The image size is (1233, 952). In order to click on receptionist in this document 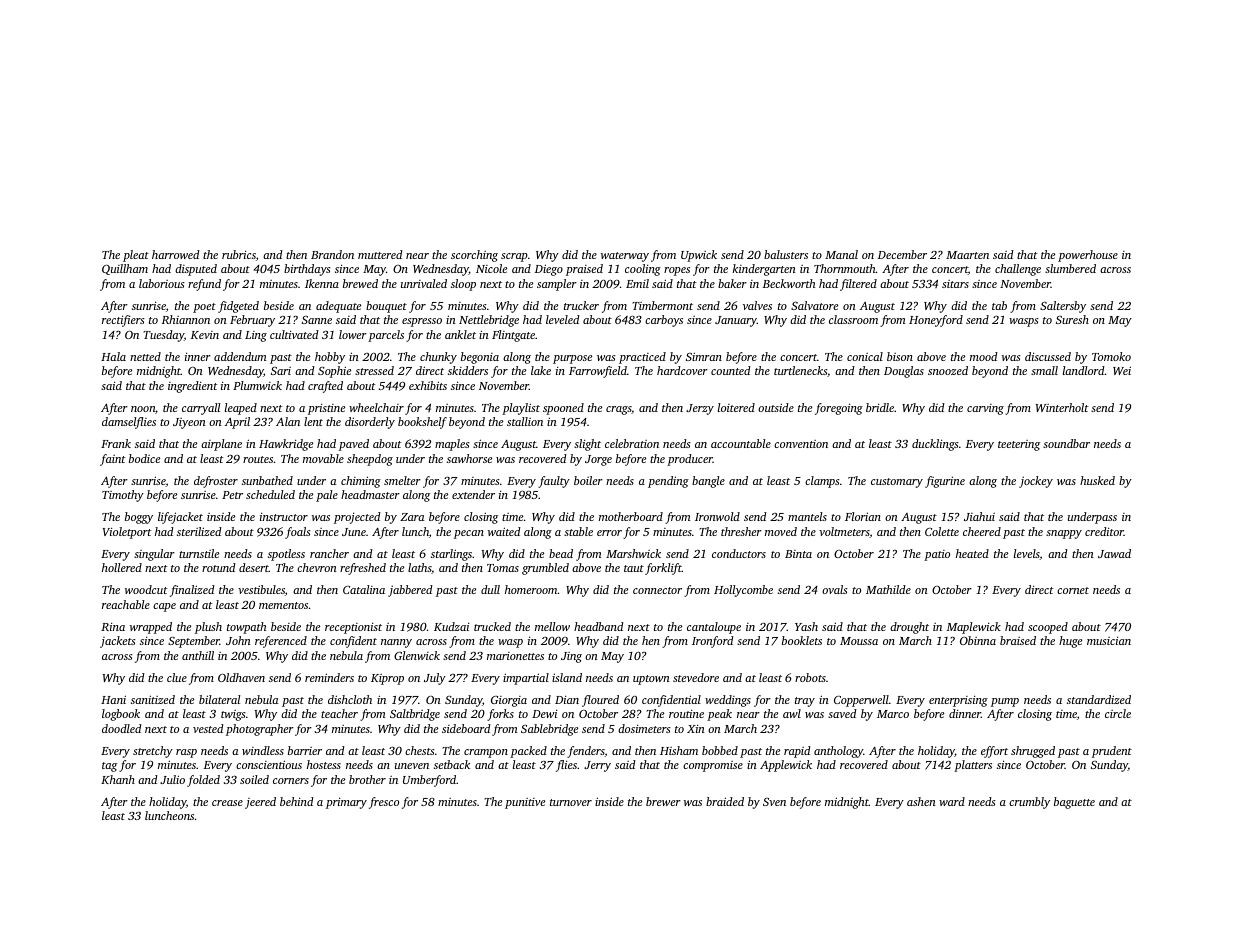, I will do `click(353, 628)`.
